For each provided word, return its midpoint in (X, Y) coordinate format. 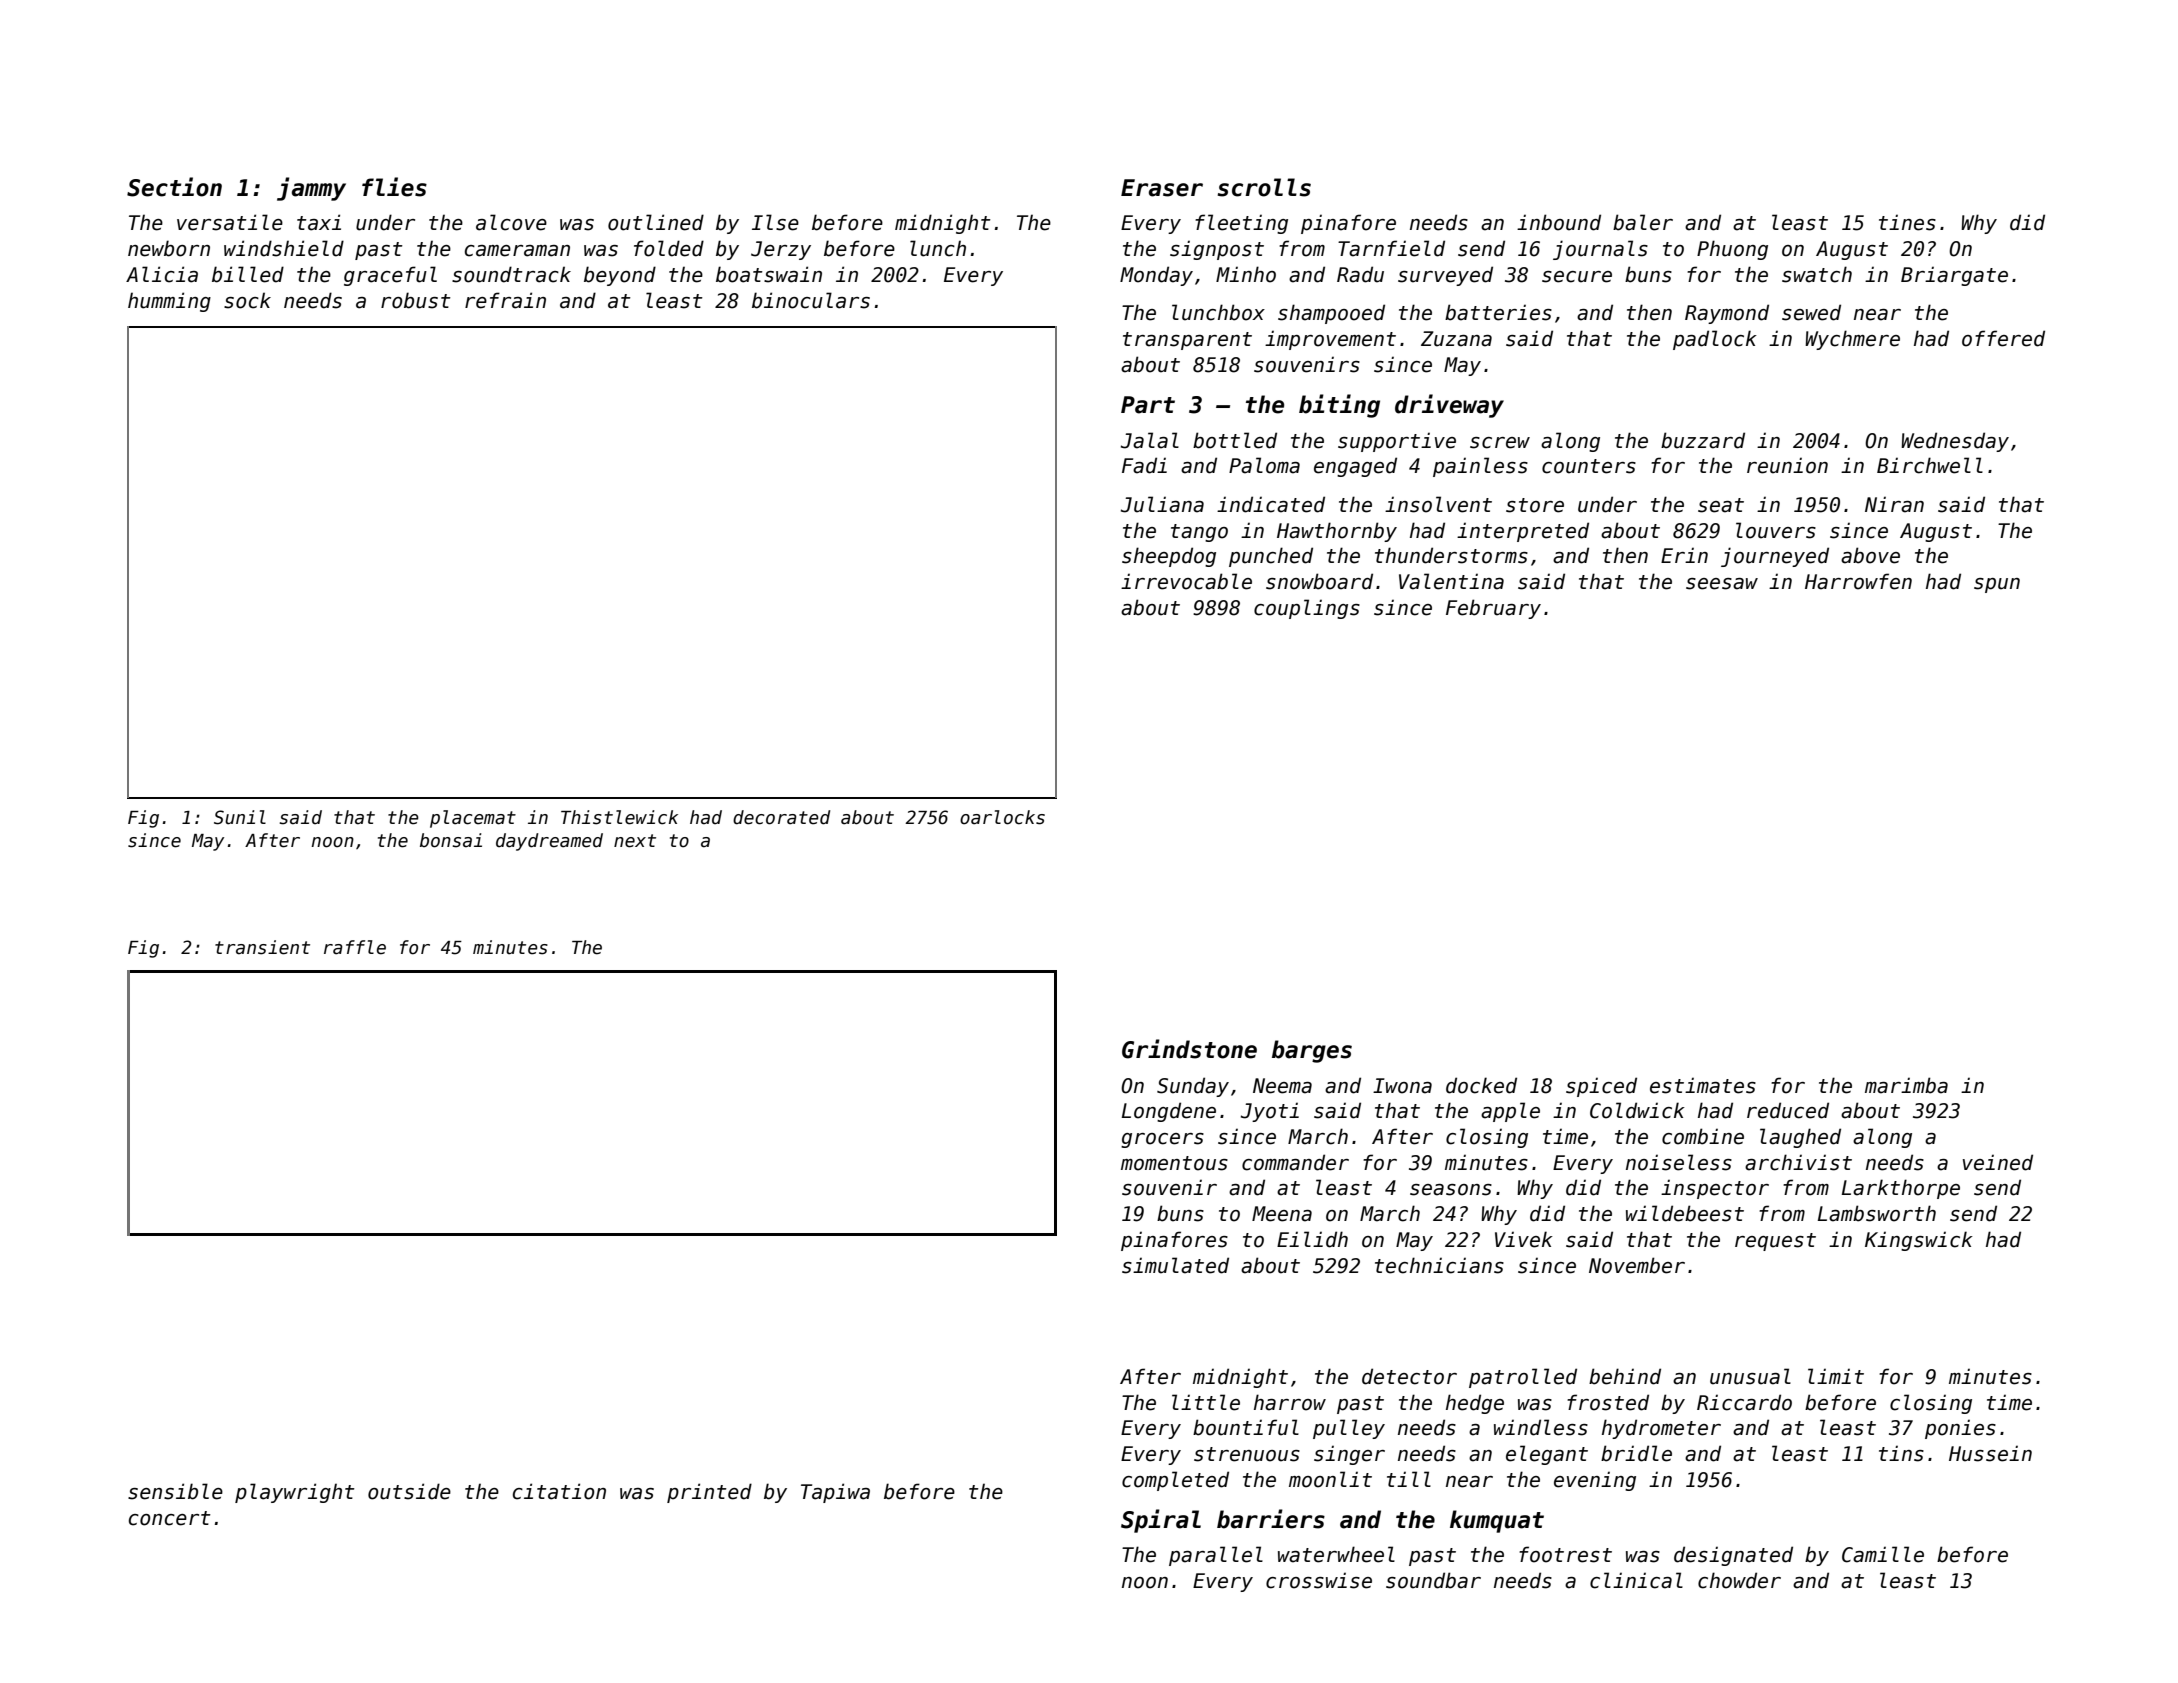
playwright (295, 1493)
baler (1643, 222)
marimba (1906, 1085)
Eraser (1162, 188)
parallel (1216, 1556)
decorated (781, 817)
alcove (511, 222)
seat (1721, 505)
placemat (473, 819)
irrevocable (1186, 581)
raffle (355, 947)
